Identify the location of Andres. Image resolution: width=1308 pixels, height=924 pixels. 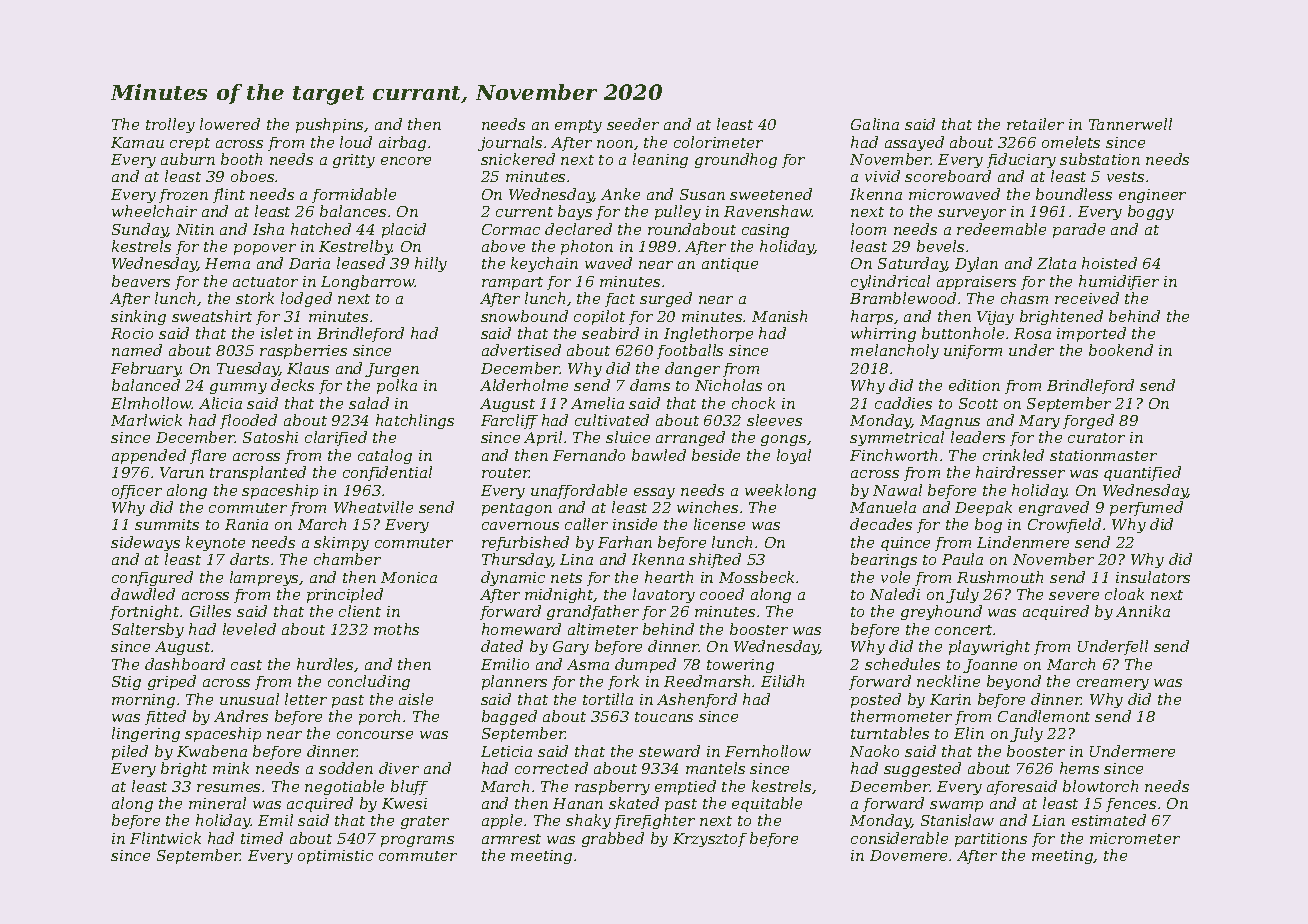
(241, 716).
